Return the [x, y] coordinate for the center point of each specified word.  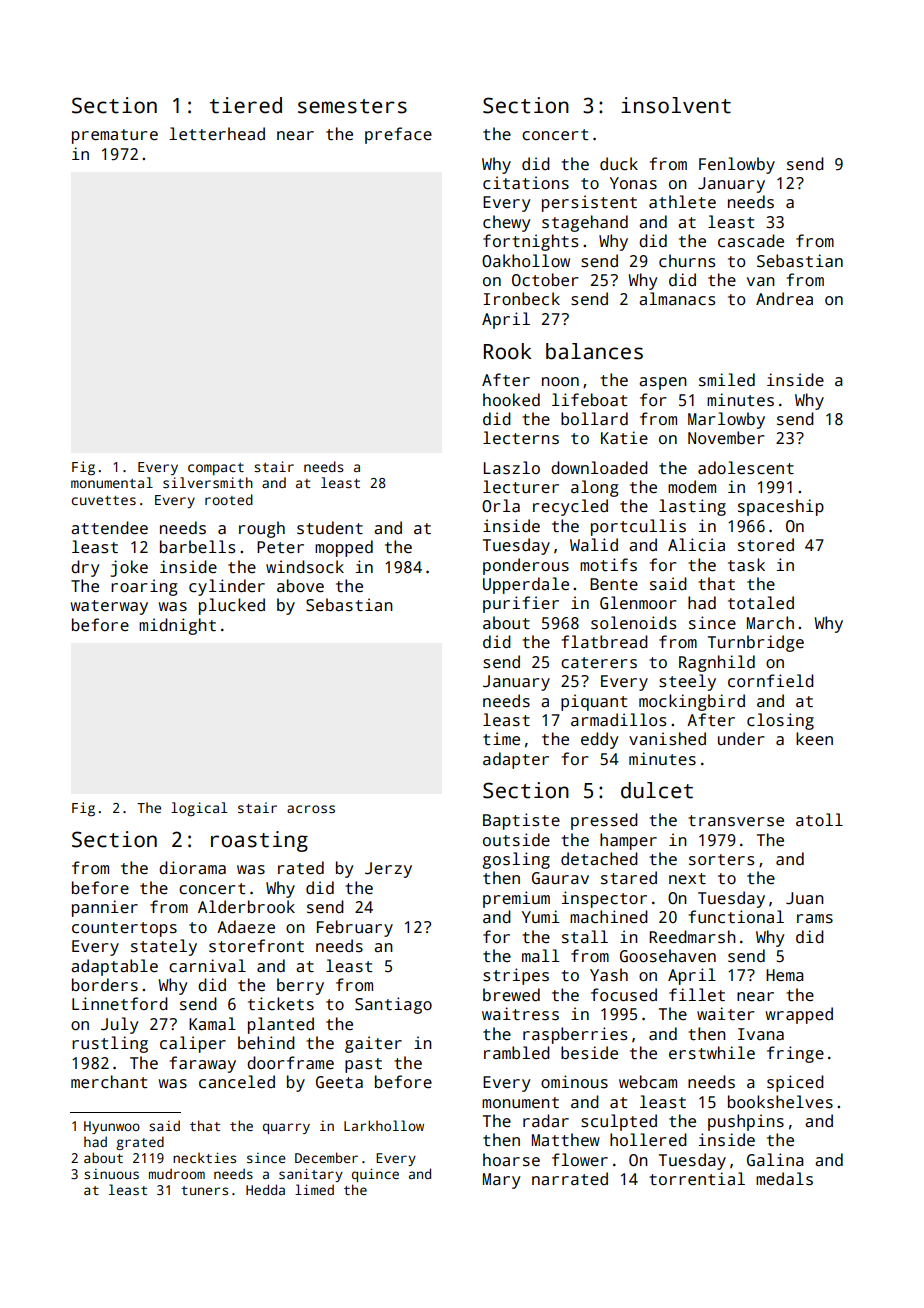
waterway [109, 607]
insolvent [676, 105]
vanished [667, 739]
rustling [110, 1044]
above [300, 585]
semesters [352, 106]
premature [115, 136]
